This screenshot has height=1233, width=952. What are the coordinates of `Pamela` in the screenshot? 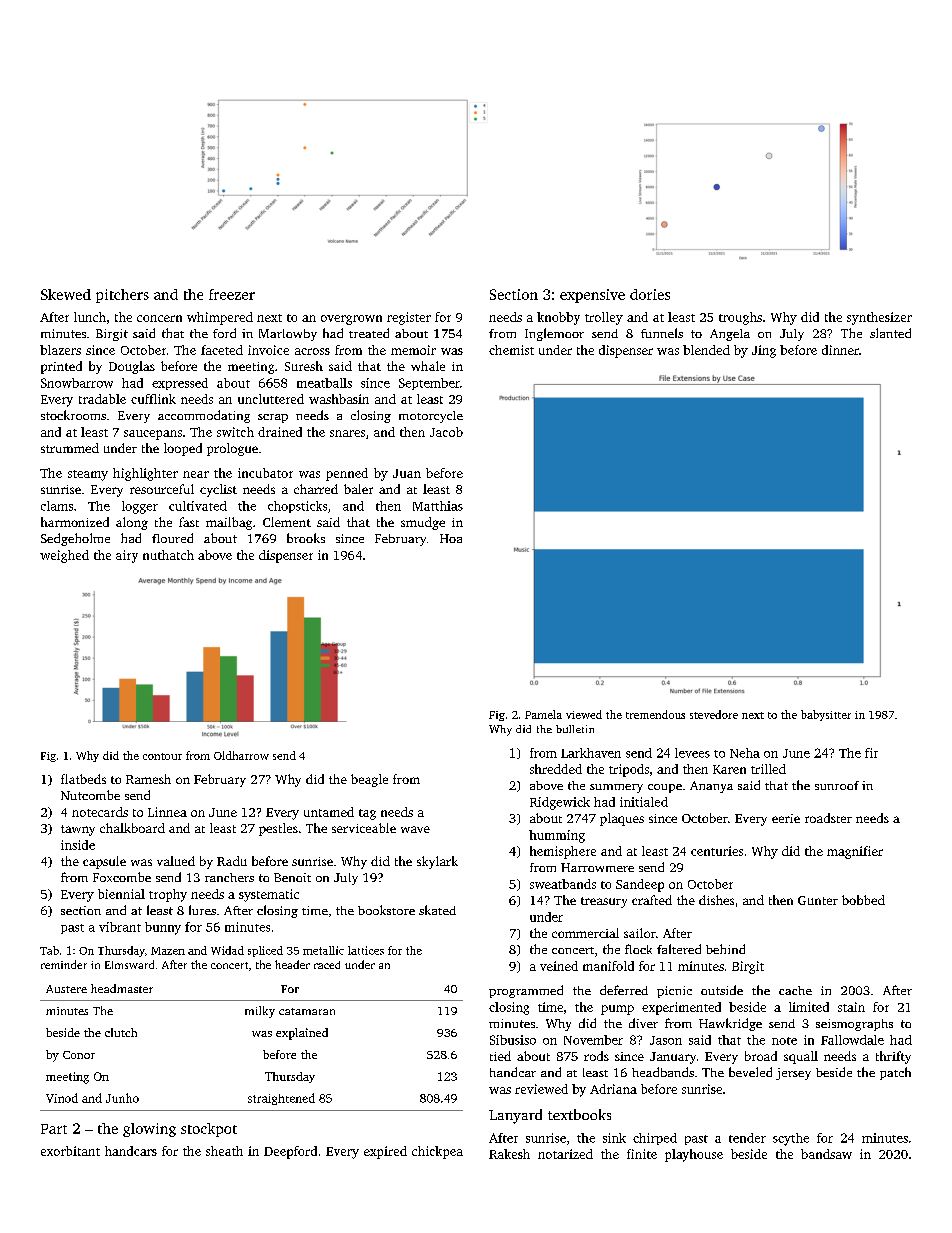 It's located at (543, 714).
